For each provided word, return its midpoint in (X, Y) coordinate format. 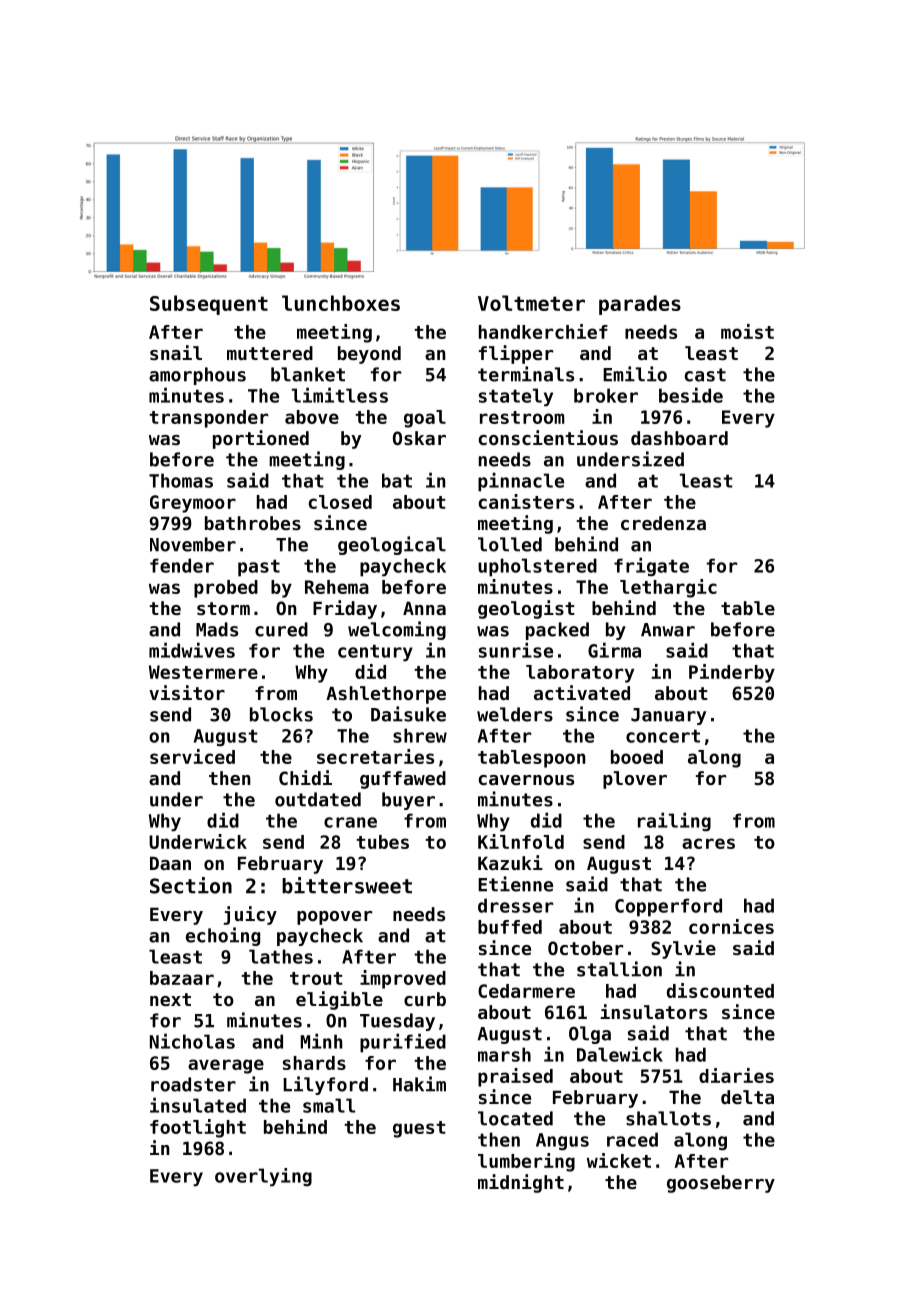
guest (419, 1129)
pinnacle (521, 482)
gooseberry (721, 1184)
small (329, 1105)
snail (176, 352)
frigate (651, 566)
